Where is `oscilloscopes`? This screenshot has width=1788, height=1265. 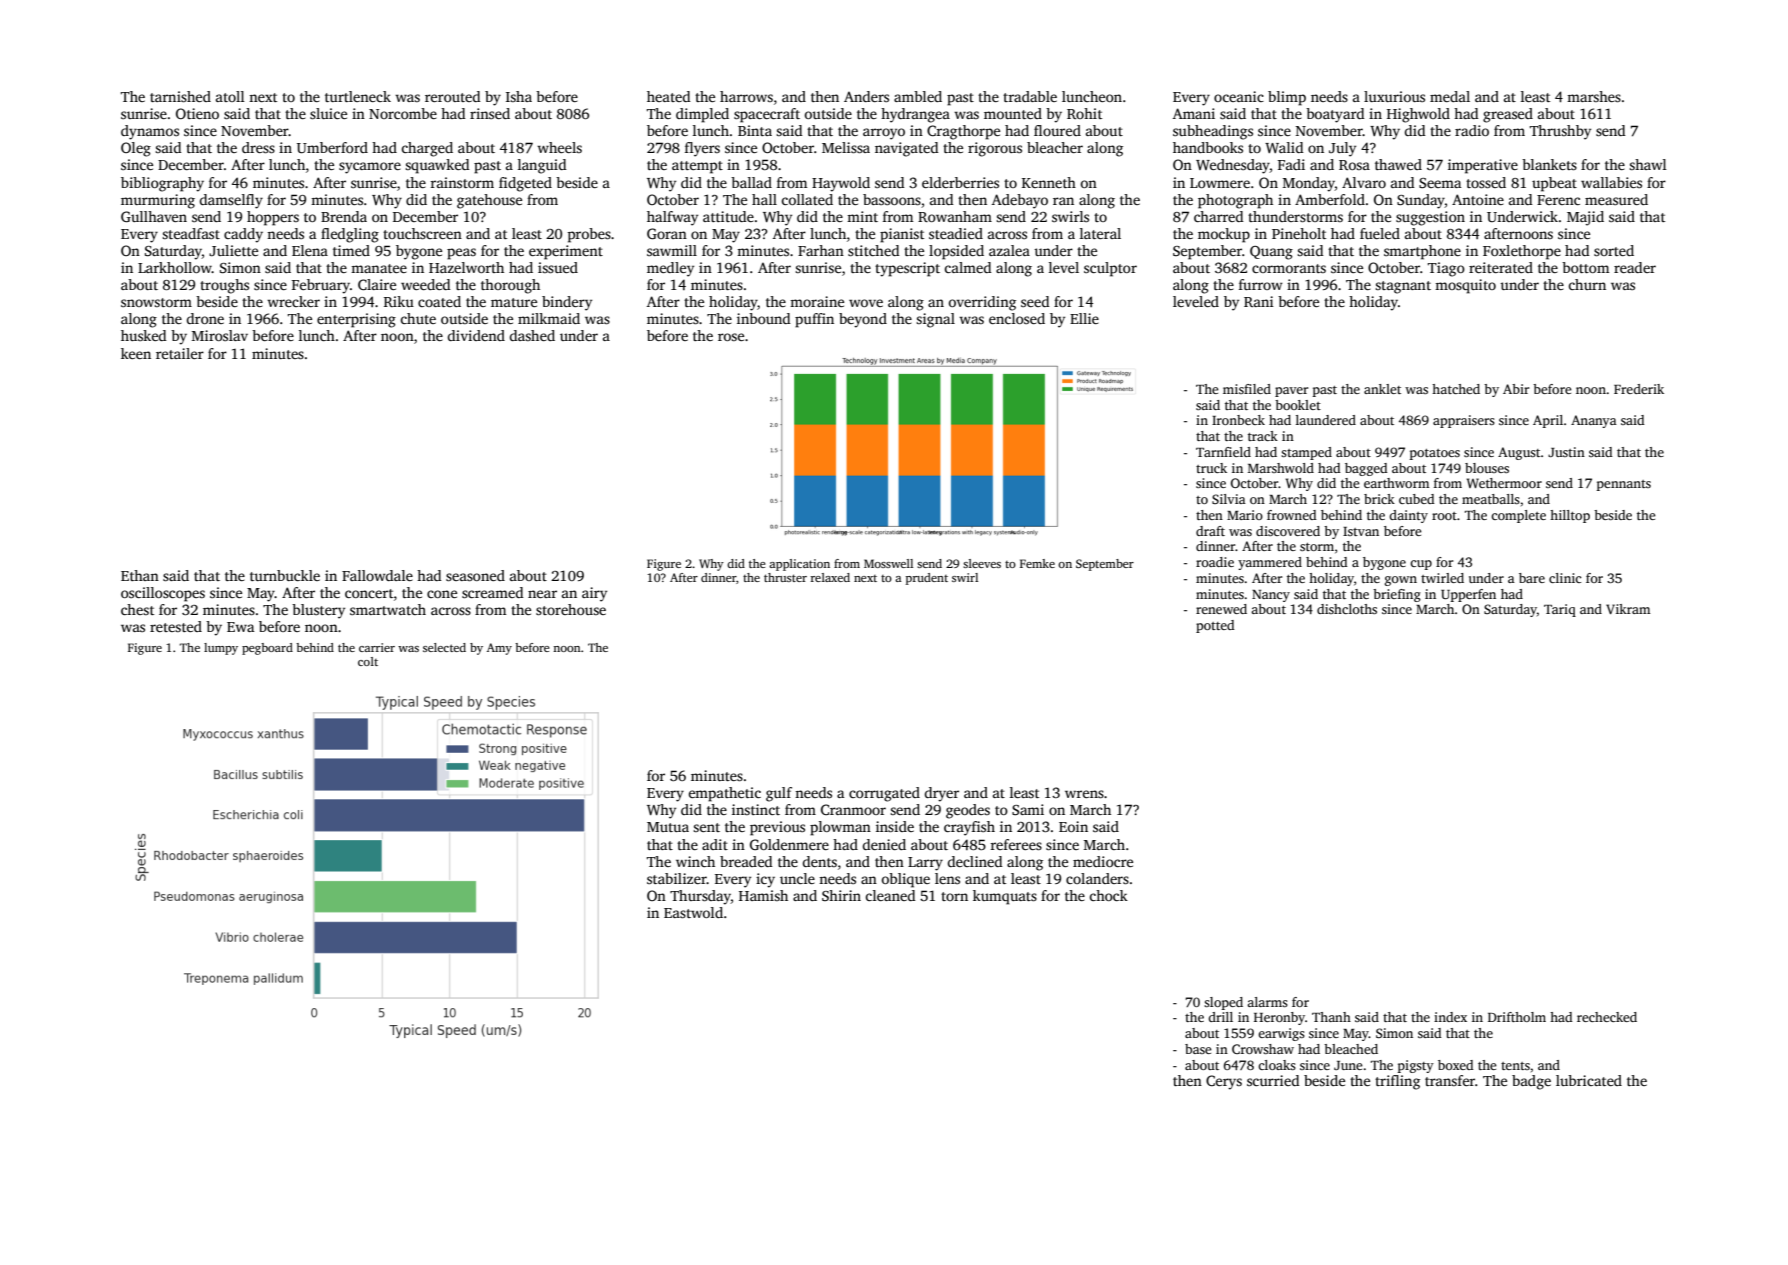 oscilloscopes is located at coordinates (163, 594).
